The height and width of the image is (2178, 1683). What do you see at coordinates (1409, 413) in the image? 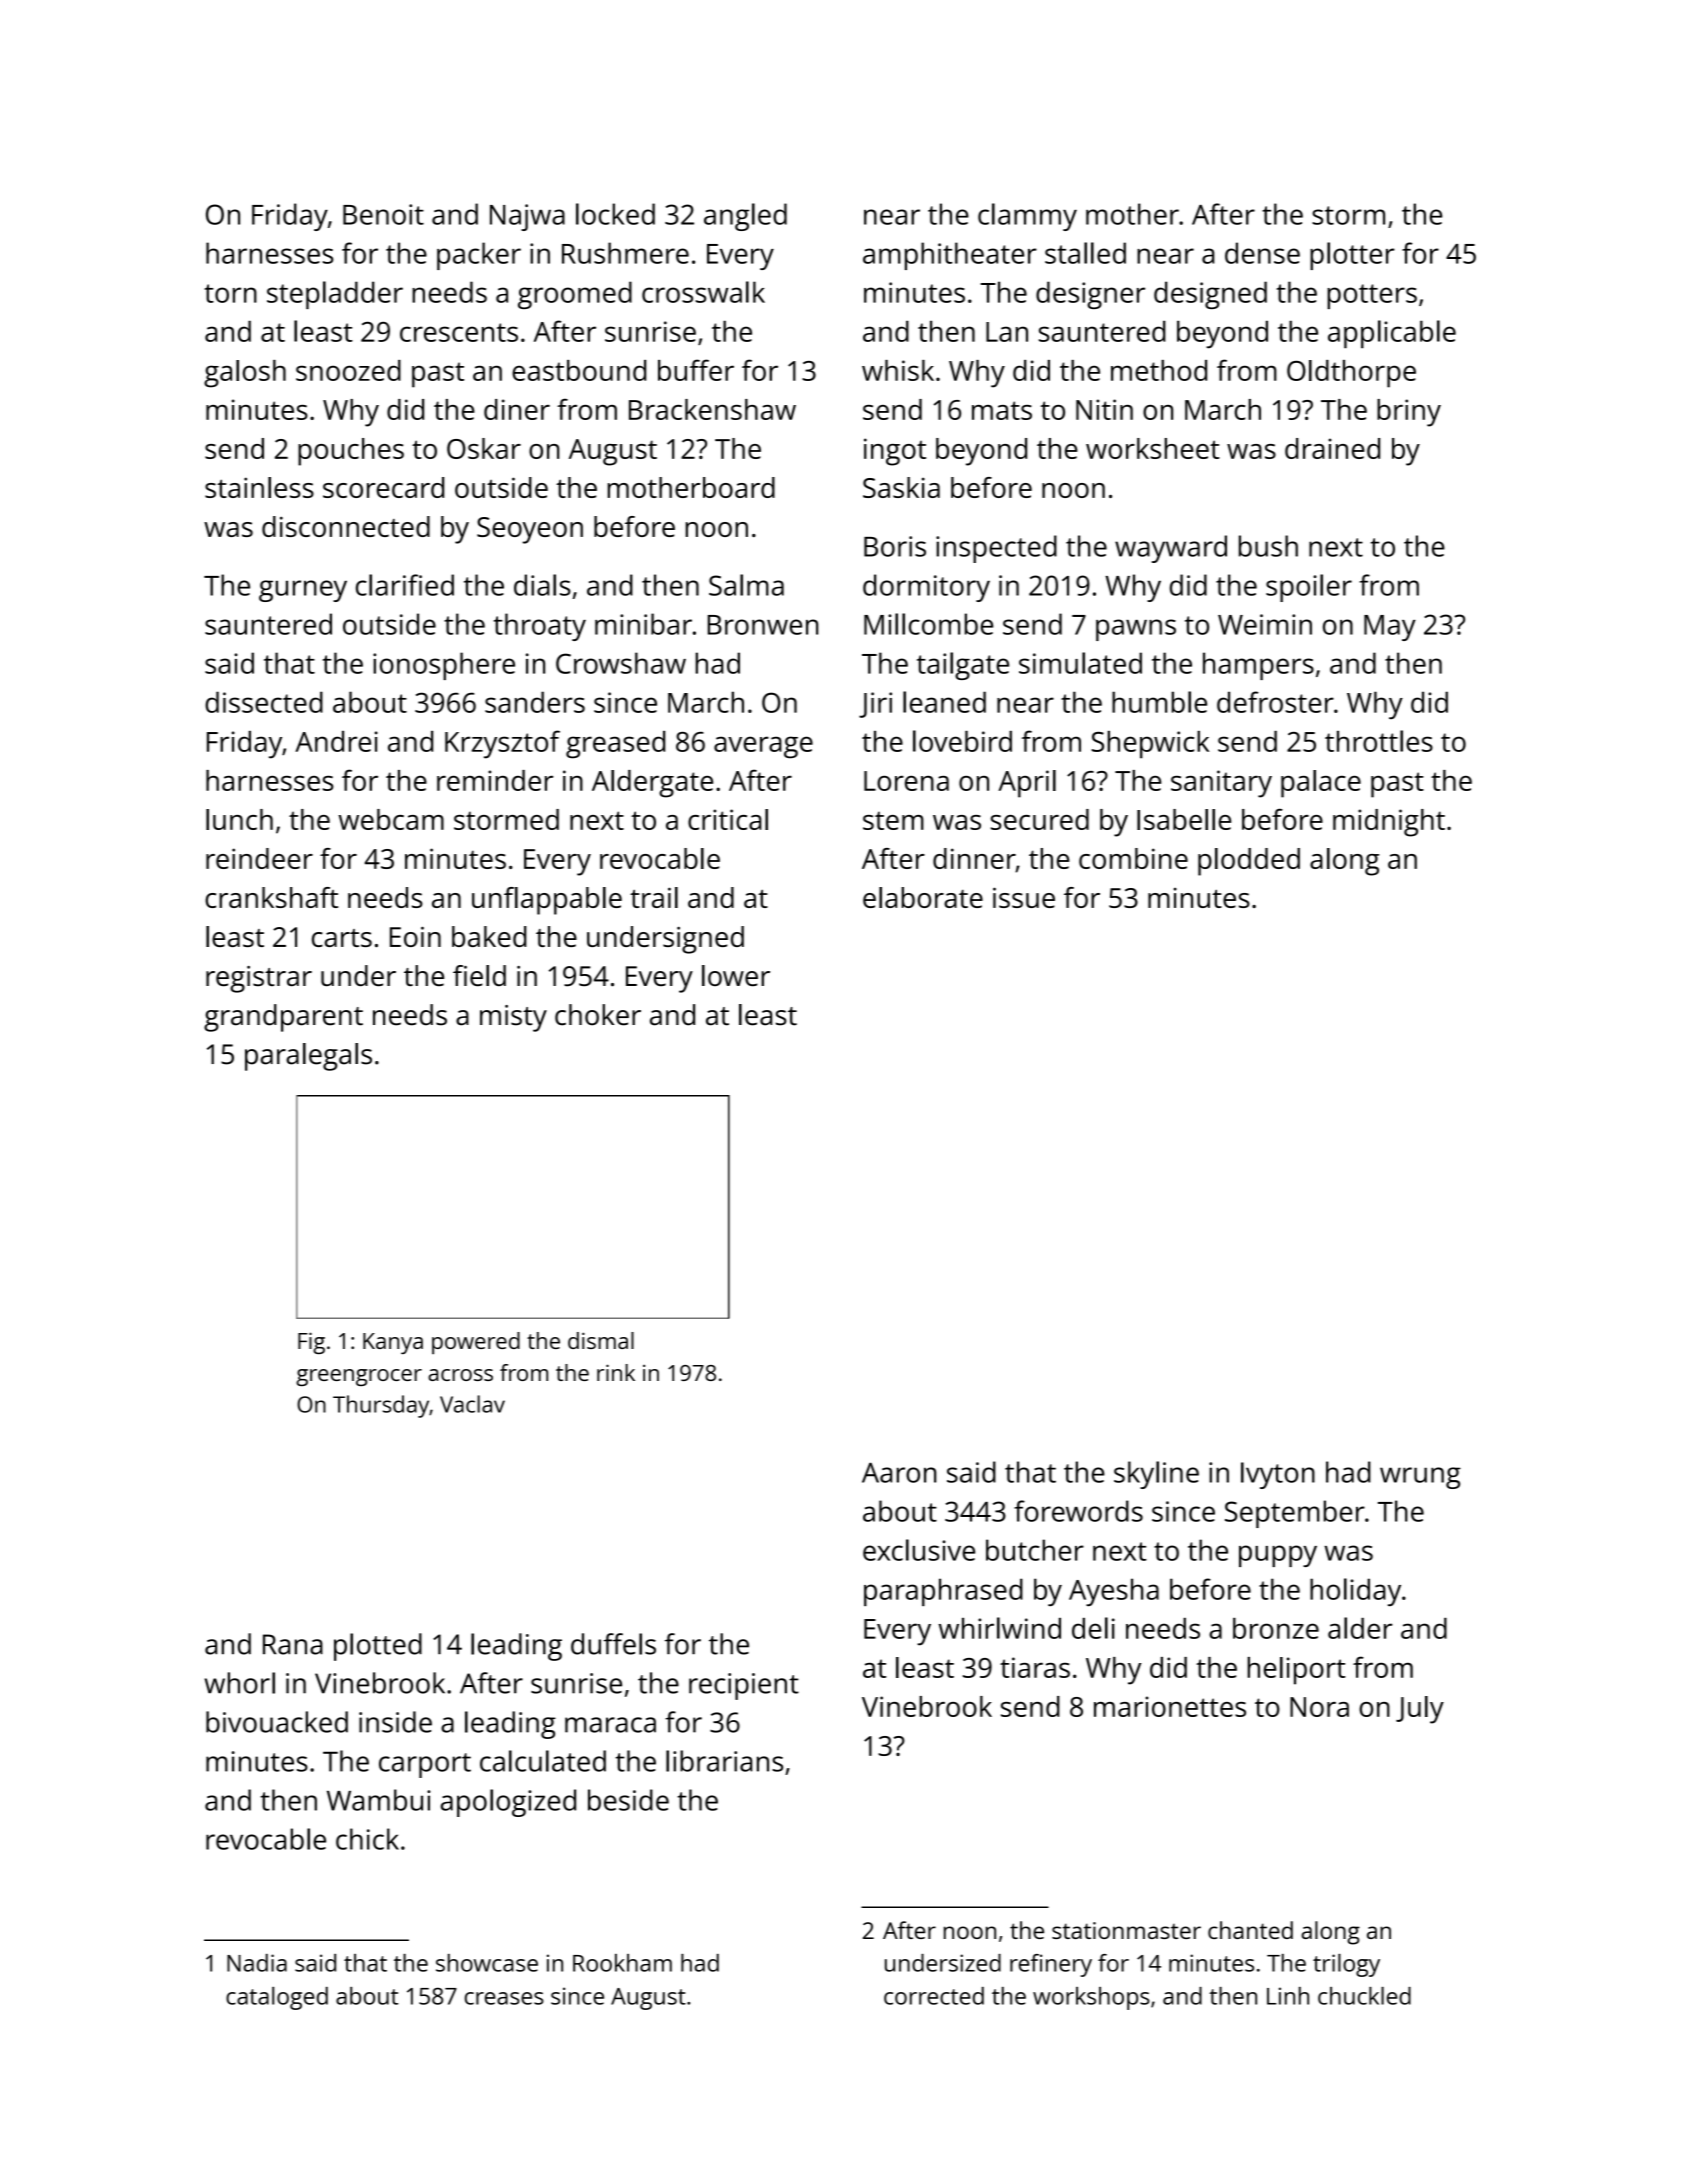
I see `briny` at bounding box center [1409, 413].
